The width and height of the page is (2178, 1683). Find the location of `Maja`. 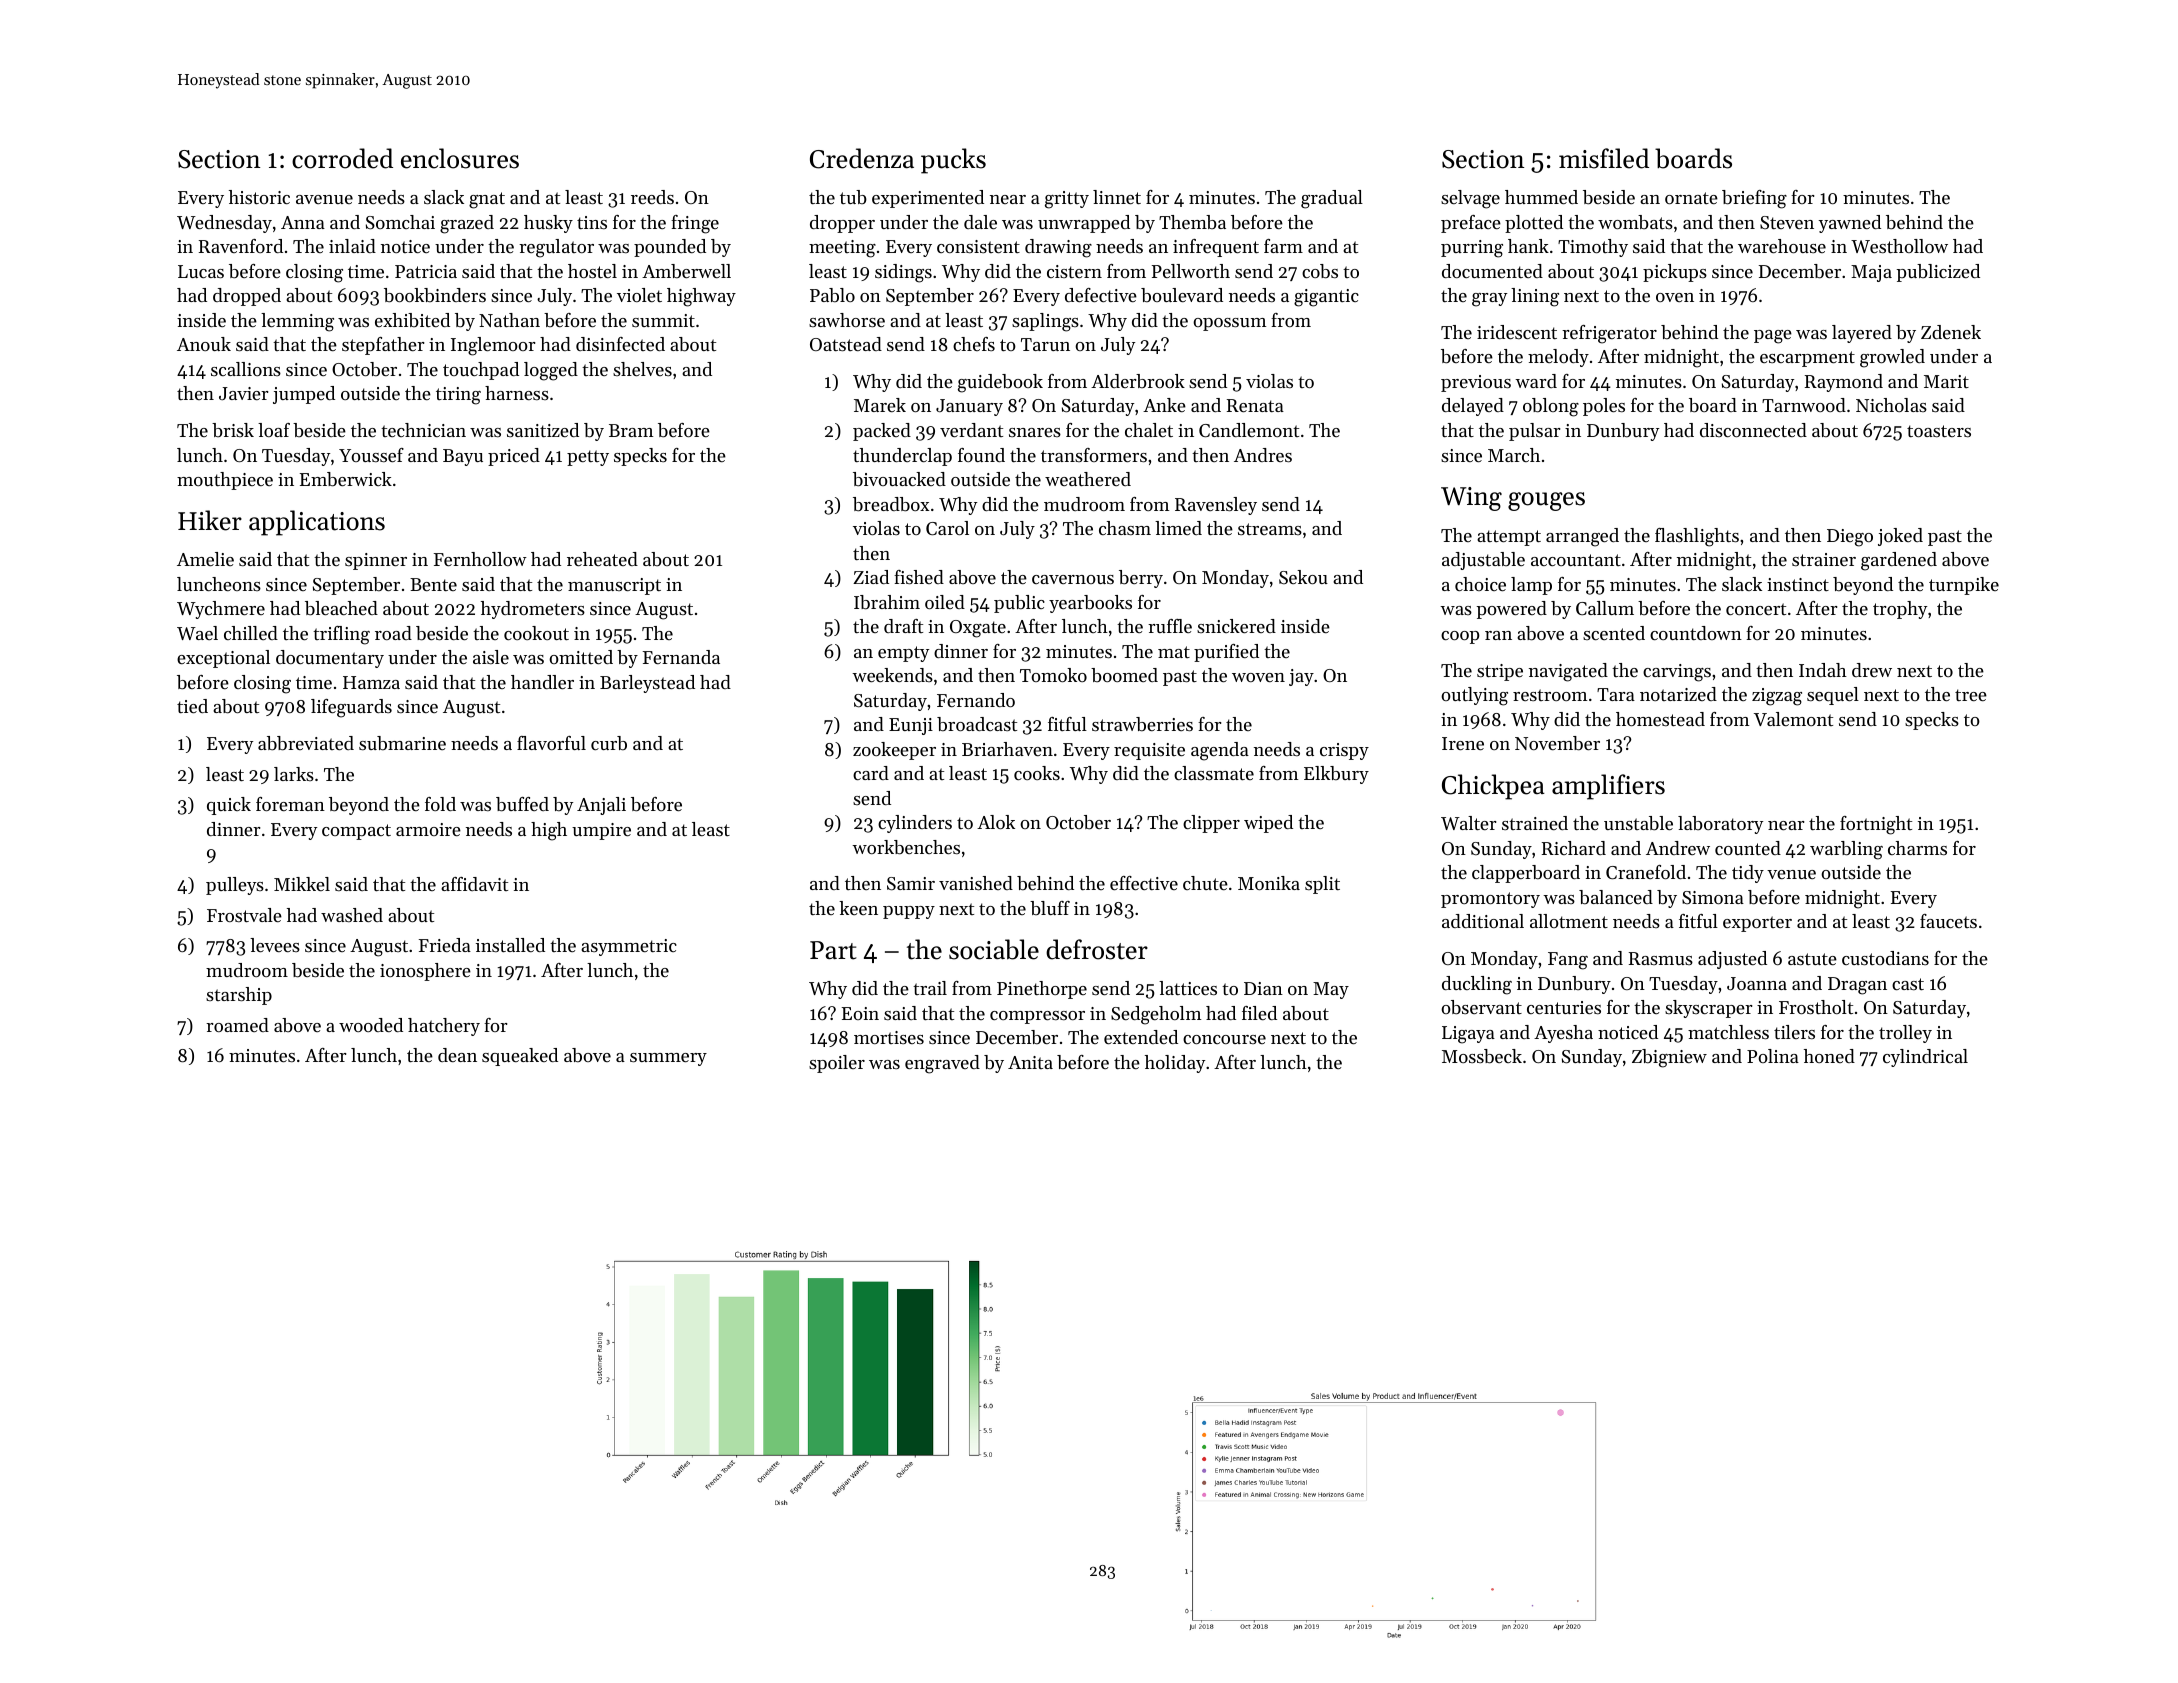

Maja is located at coordinates (1871, 273).
